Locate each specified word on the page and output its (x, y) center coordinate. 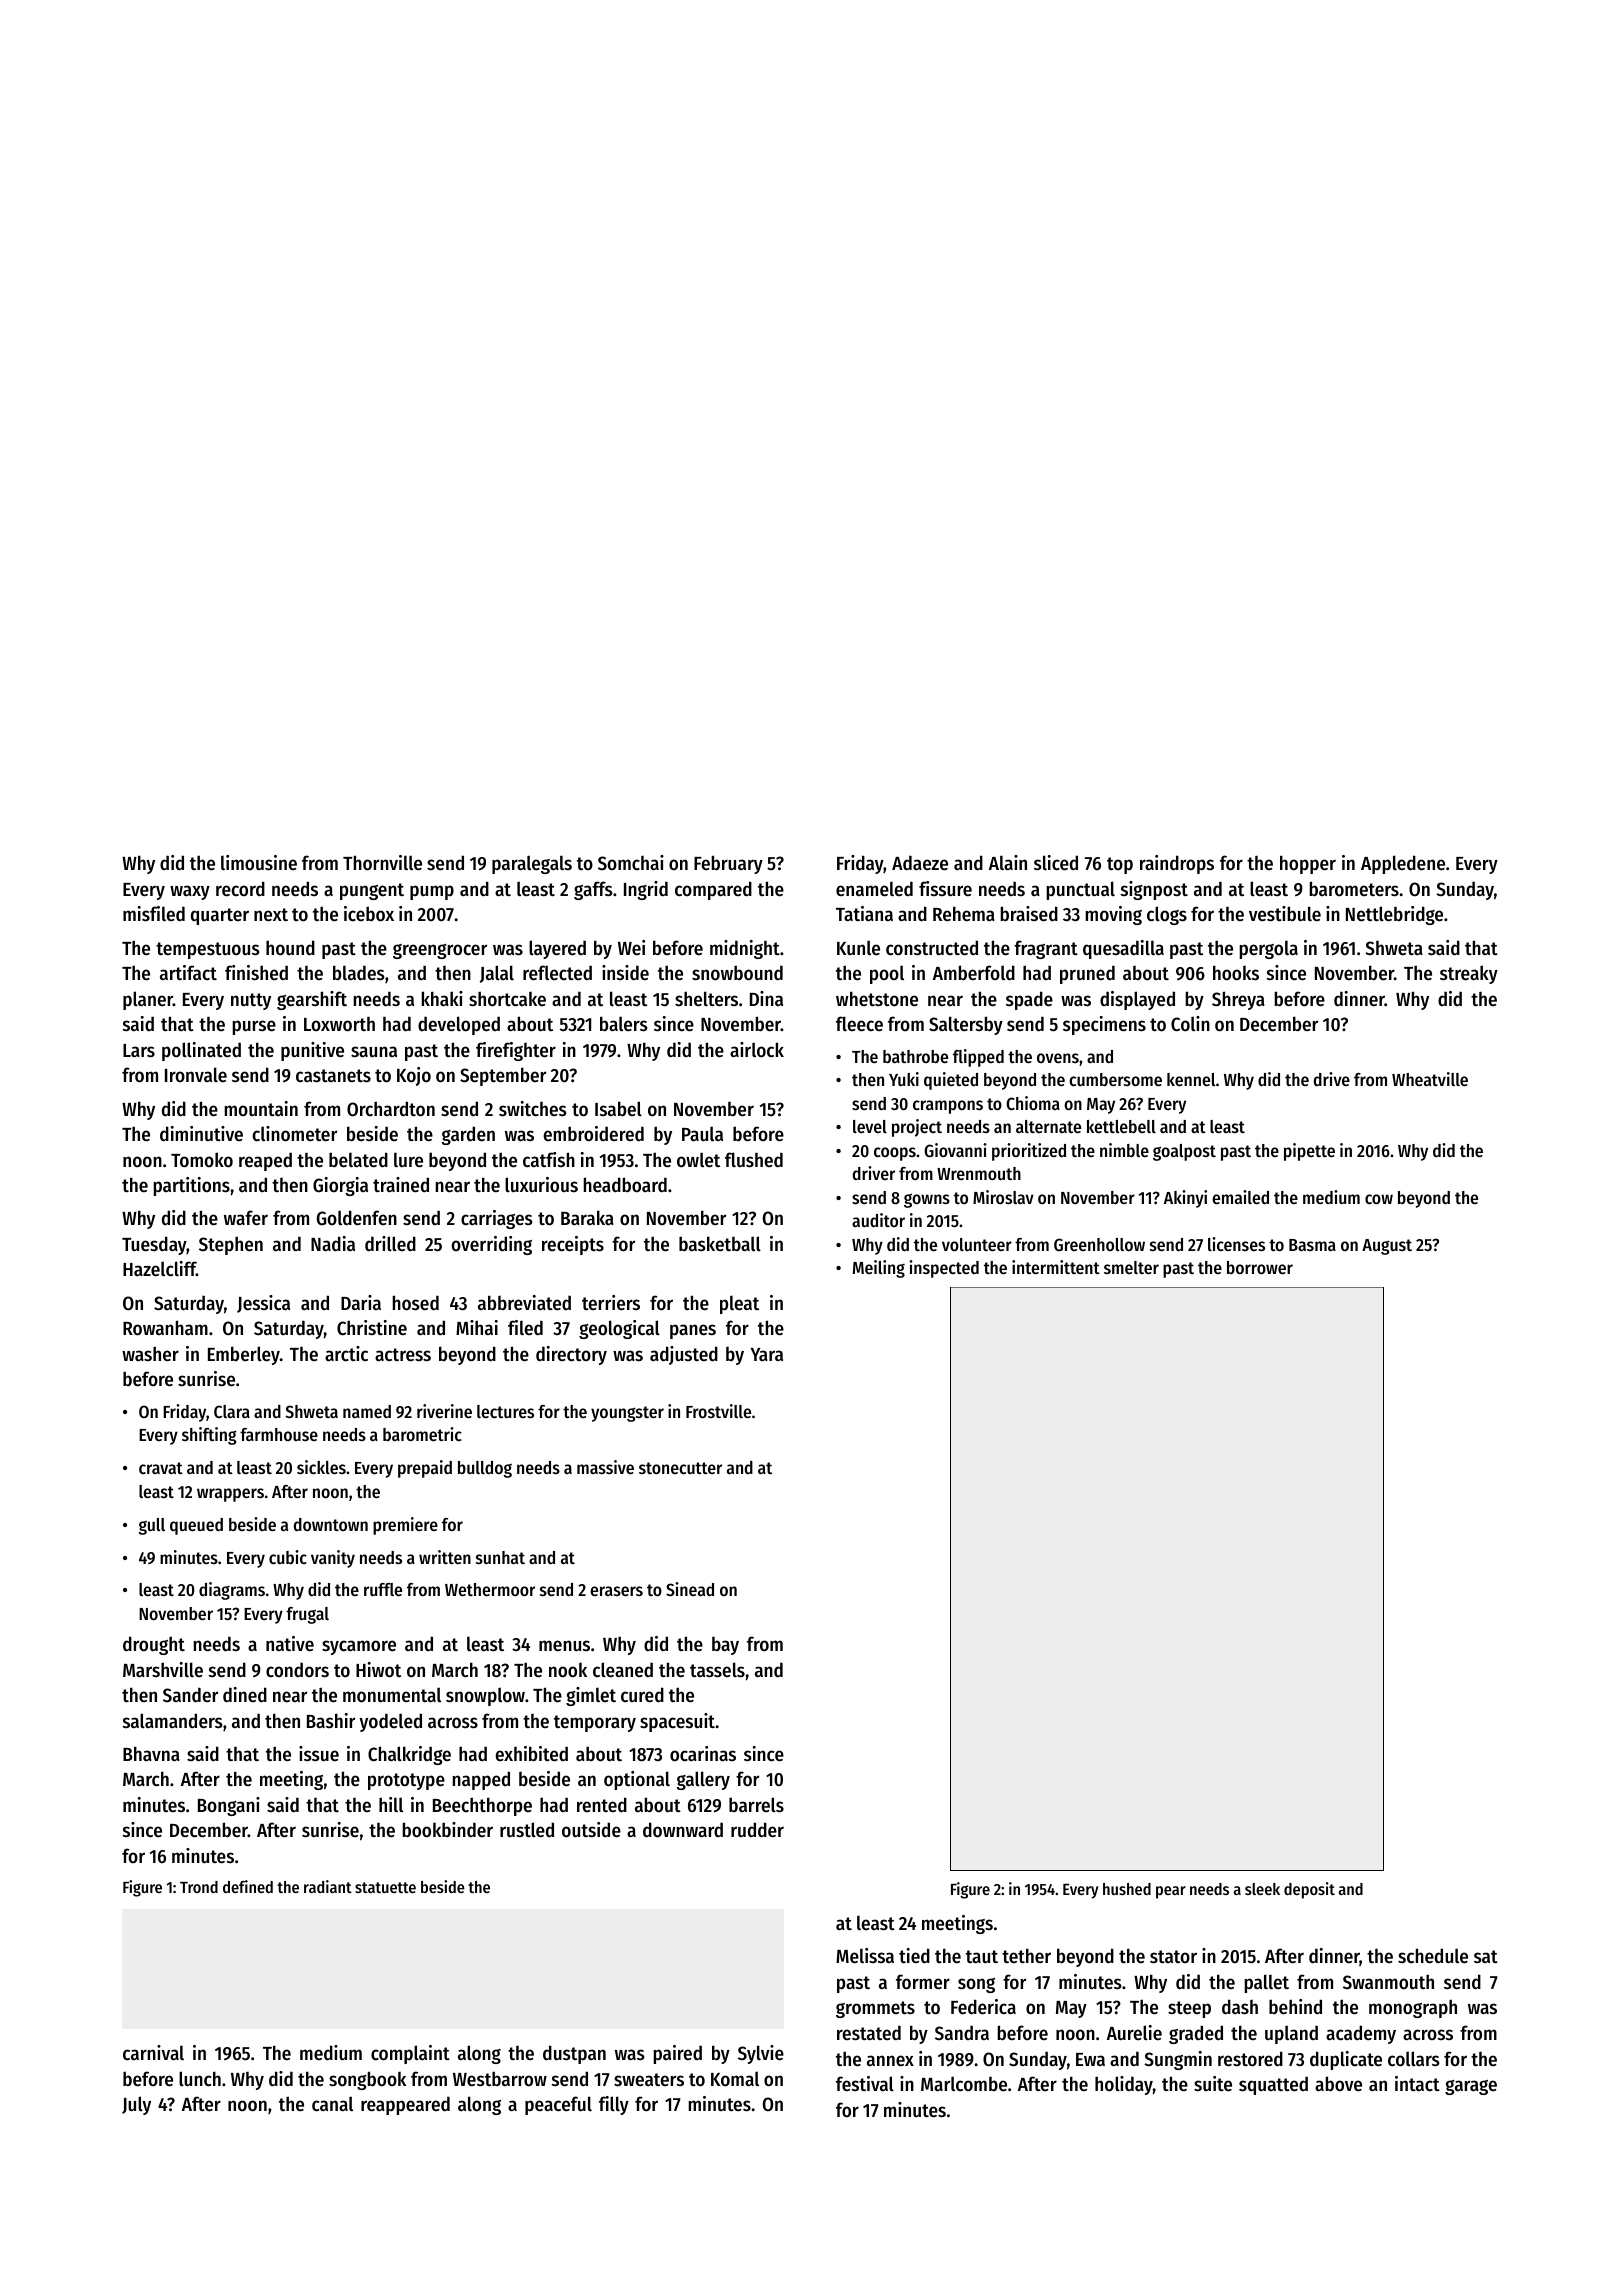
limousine (259, 863)
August (1387, 1247)
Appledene (1403, 864)
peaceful (558, 2105)
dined (245, 1695)
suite (1213, 2084)
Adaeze (920, 863)
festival (865, 2083)
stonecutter (680, 1468)
